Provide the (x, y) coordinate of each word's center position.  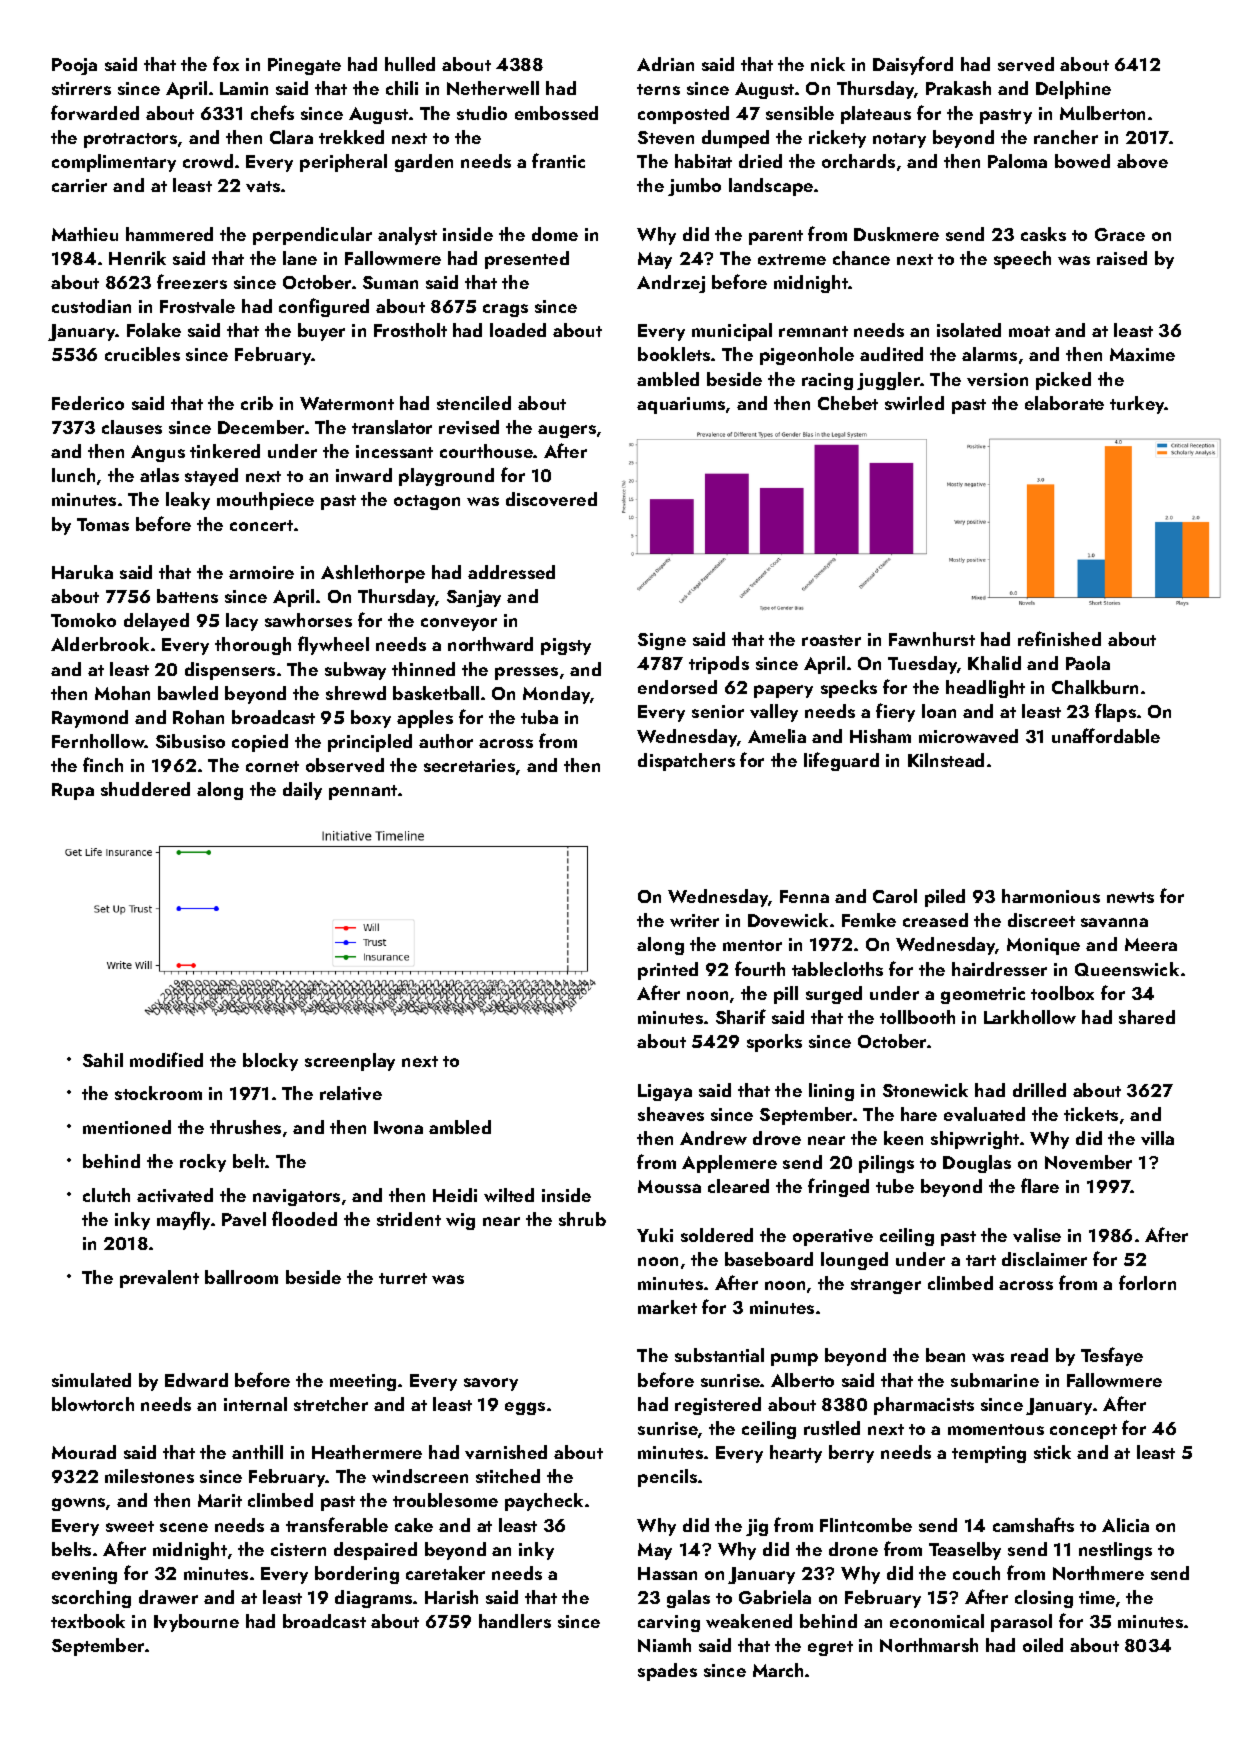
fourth (760, 968)
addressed (511, 572)
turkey (1137, 405)
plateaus (876, 115)
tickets (1091, 1114)
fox (226, 63)
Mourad (84, 1452)
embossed (556, 113)
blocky (270, 1062)
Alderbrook (100, 644)
